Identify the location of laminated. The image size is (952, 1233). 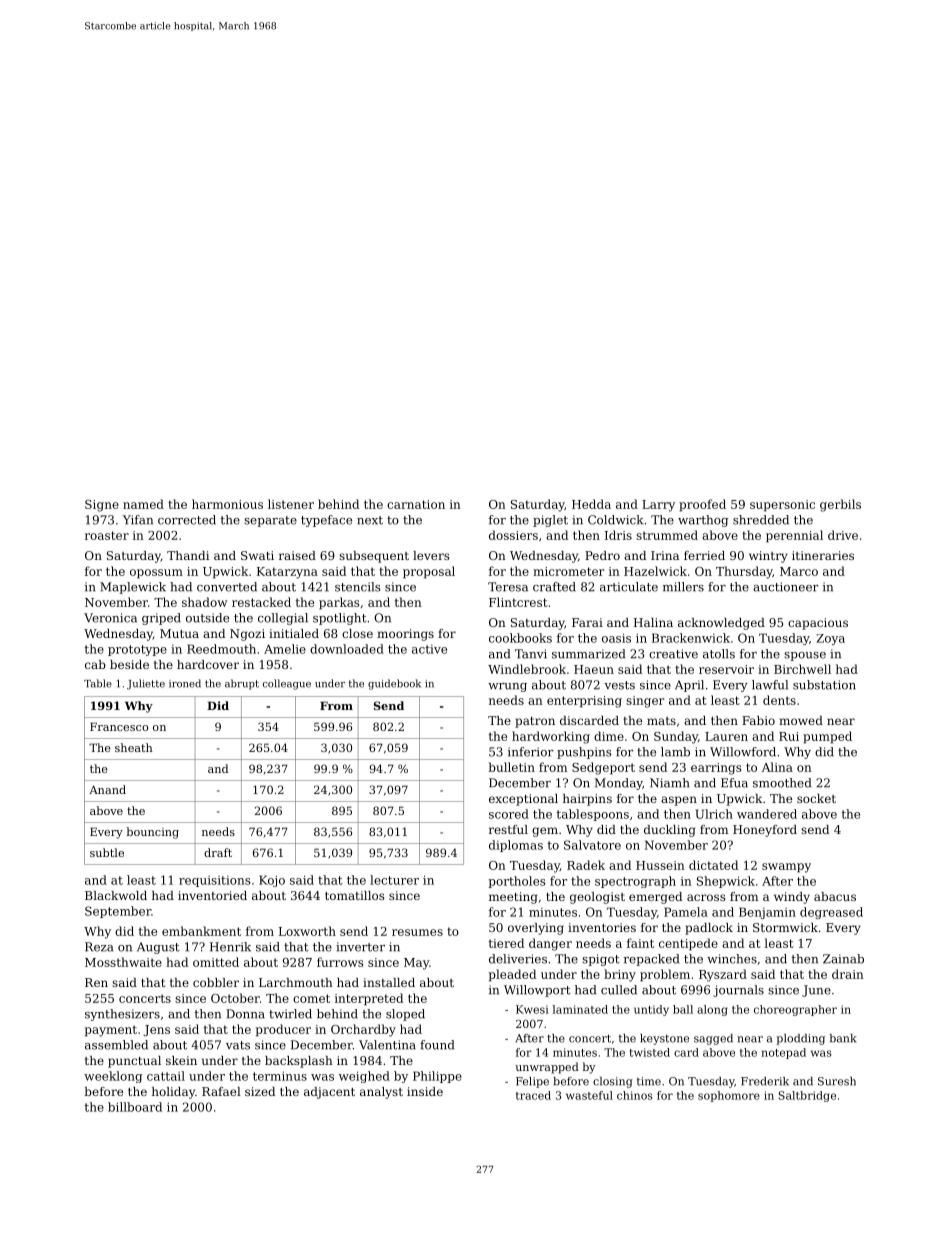
(580, 1009).
